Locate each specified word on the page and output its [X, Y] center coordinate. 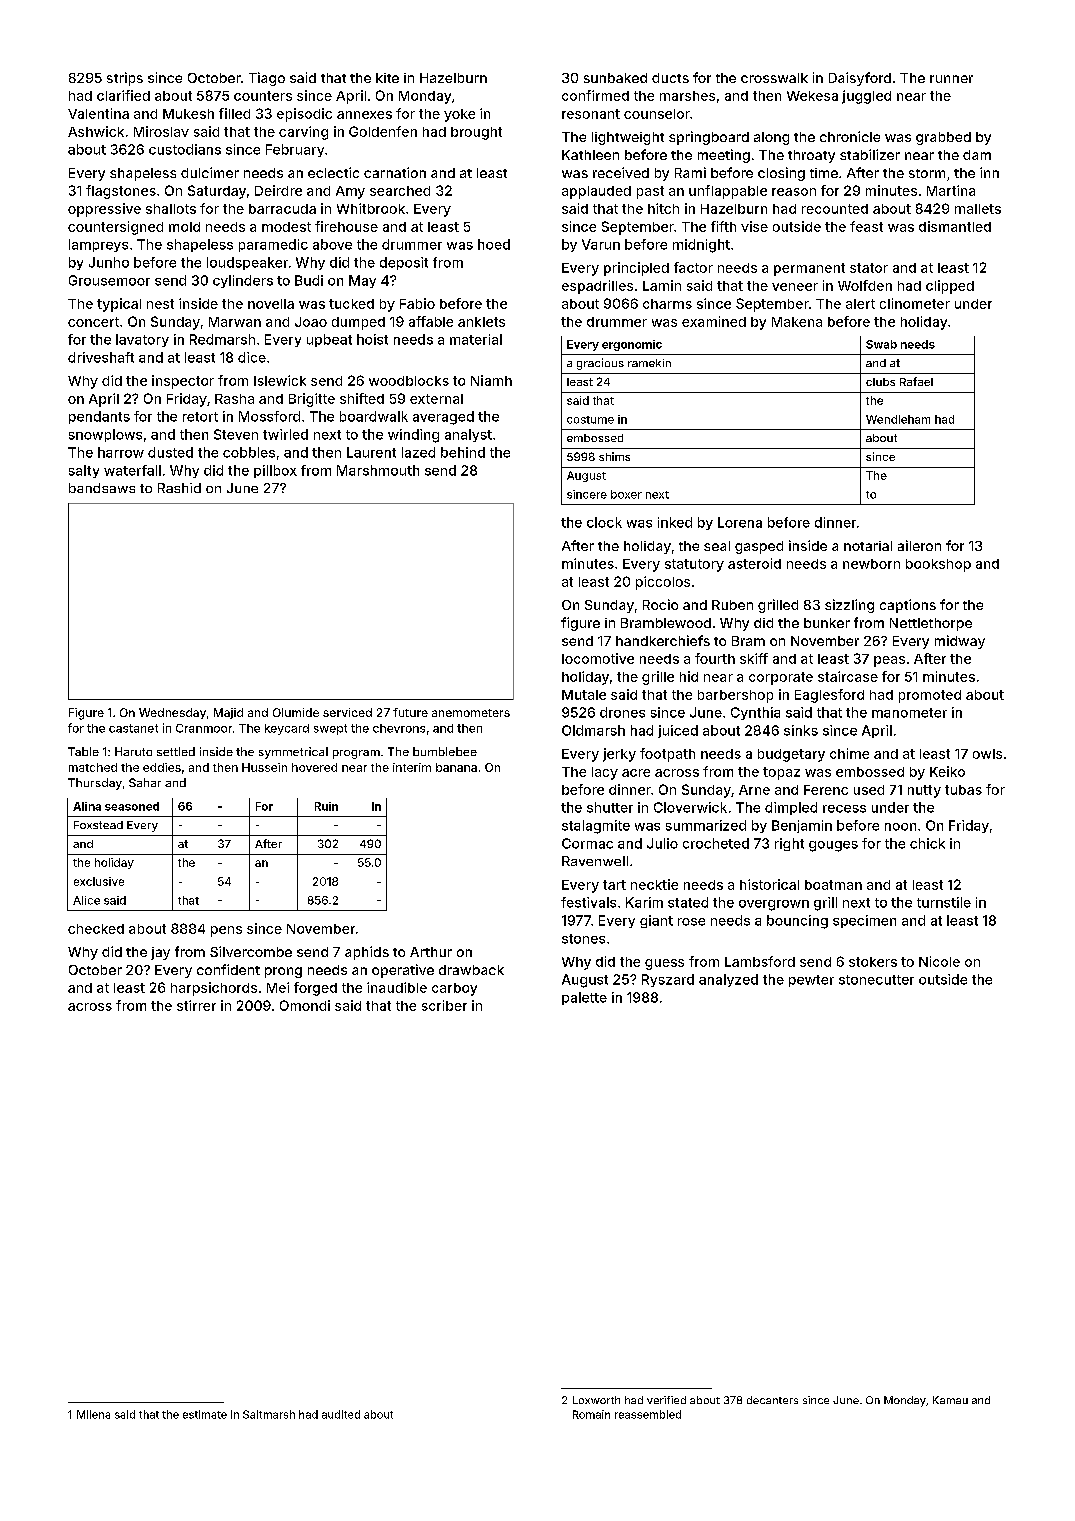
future [410, 712]
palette [584, 998]
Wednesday [172, 713]
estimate [205, 1414]
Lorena [740, 522]
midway [960, 642]
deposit [404, 263]
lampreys [98, 245]
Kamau [950, 1400]
